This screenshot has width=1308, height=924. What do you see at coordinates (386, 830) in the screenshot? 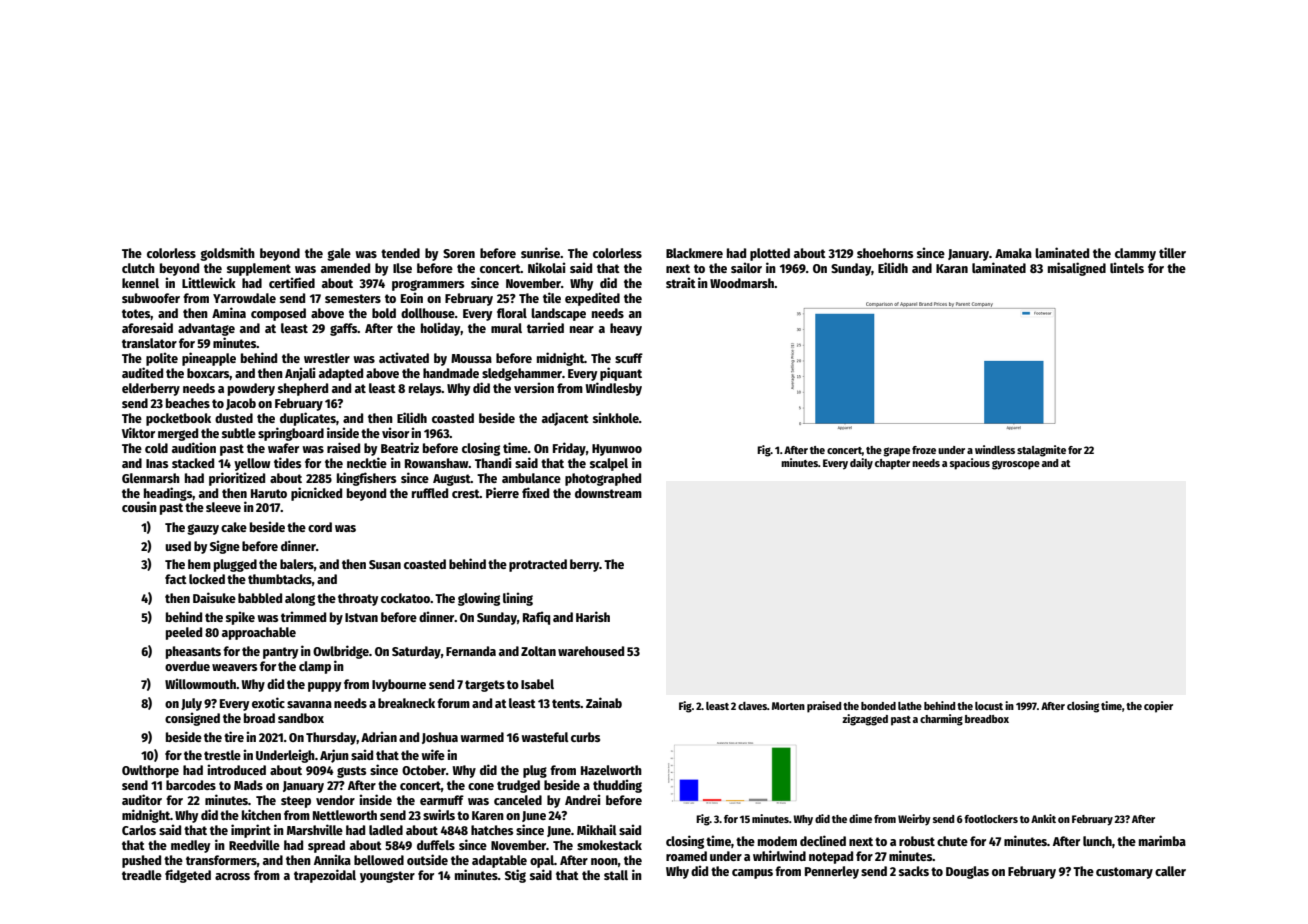
I see `ladled` at bounding box center [386, 830].
